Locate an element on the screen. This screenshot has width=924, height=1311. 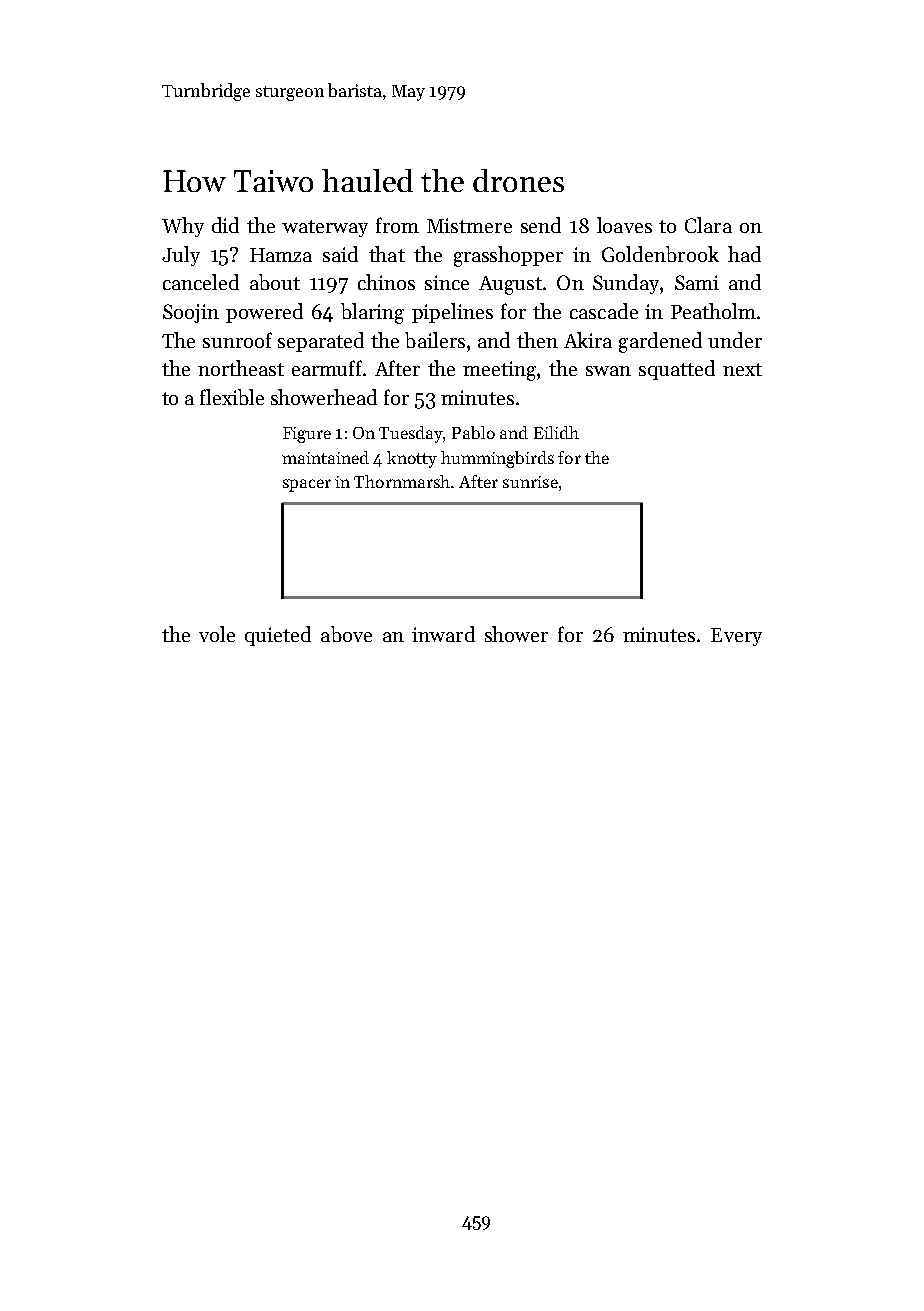
vole is located at coordinates (217, 634).
